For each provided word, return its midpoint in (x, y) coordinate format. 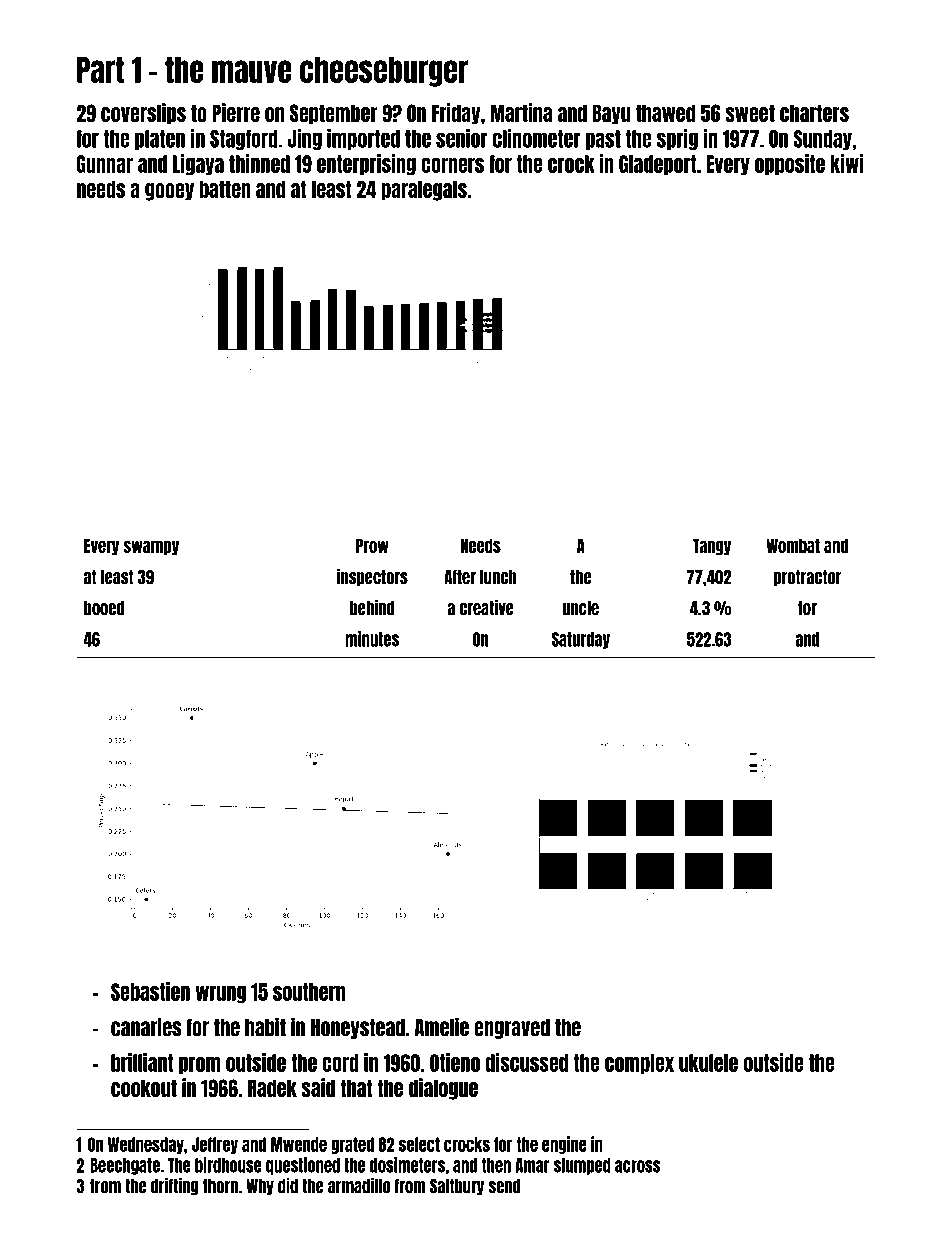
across (637, 1166)
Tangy (712, 546)
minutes (372, 639)
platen (160, 140)
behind (372, 608)
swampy (151, 548)
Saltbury (457, 1187)
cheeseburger (384, 72)
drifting (175, 1187)
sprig (677, 139)
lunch (498, 577)
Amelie (442, 1027)
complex (639, 1064)
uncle (581, 608)
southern (309, 992)
